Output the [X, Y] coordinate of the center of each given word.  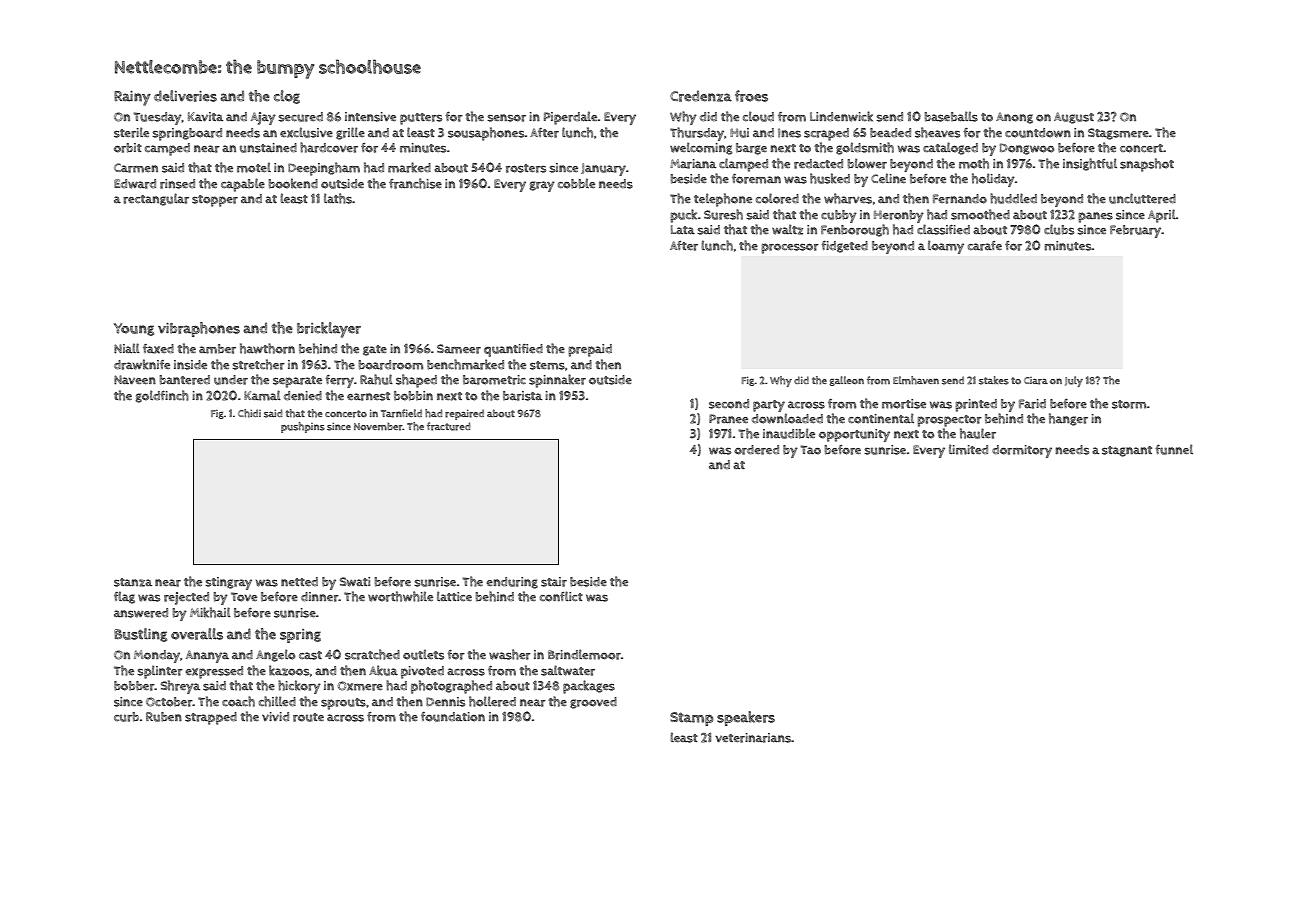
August [1074, 118]
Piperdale [570, 118]
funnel [1174, 449]
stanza [133, 582]
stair [554, 582]
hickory [299, 687]
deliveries [185, 96]
